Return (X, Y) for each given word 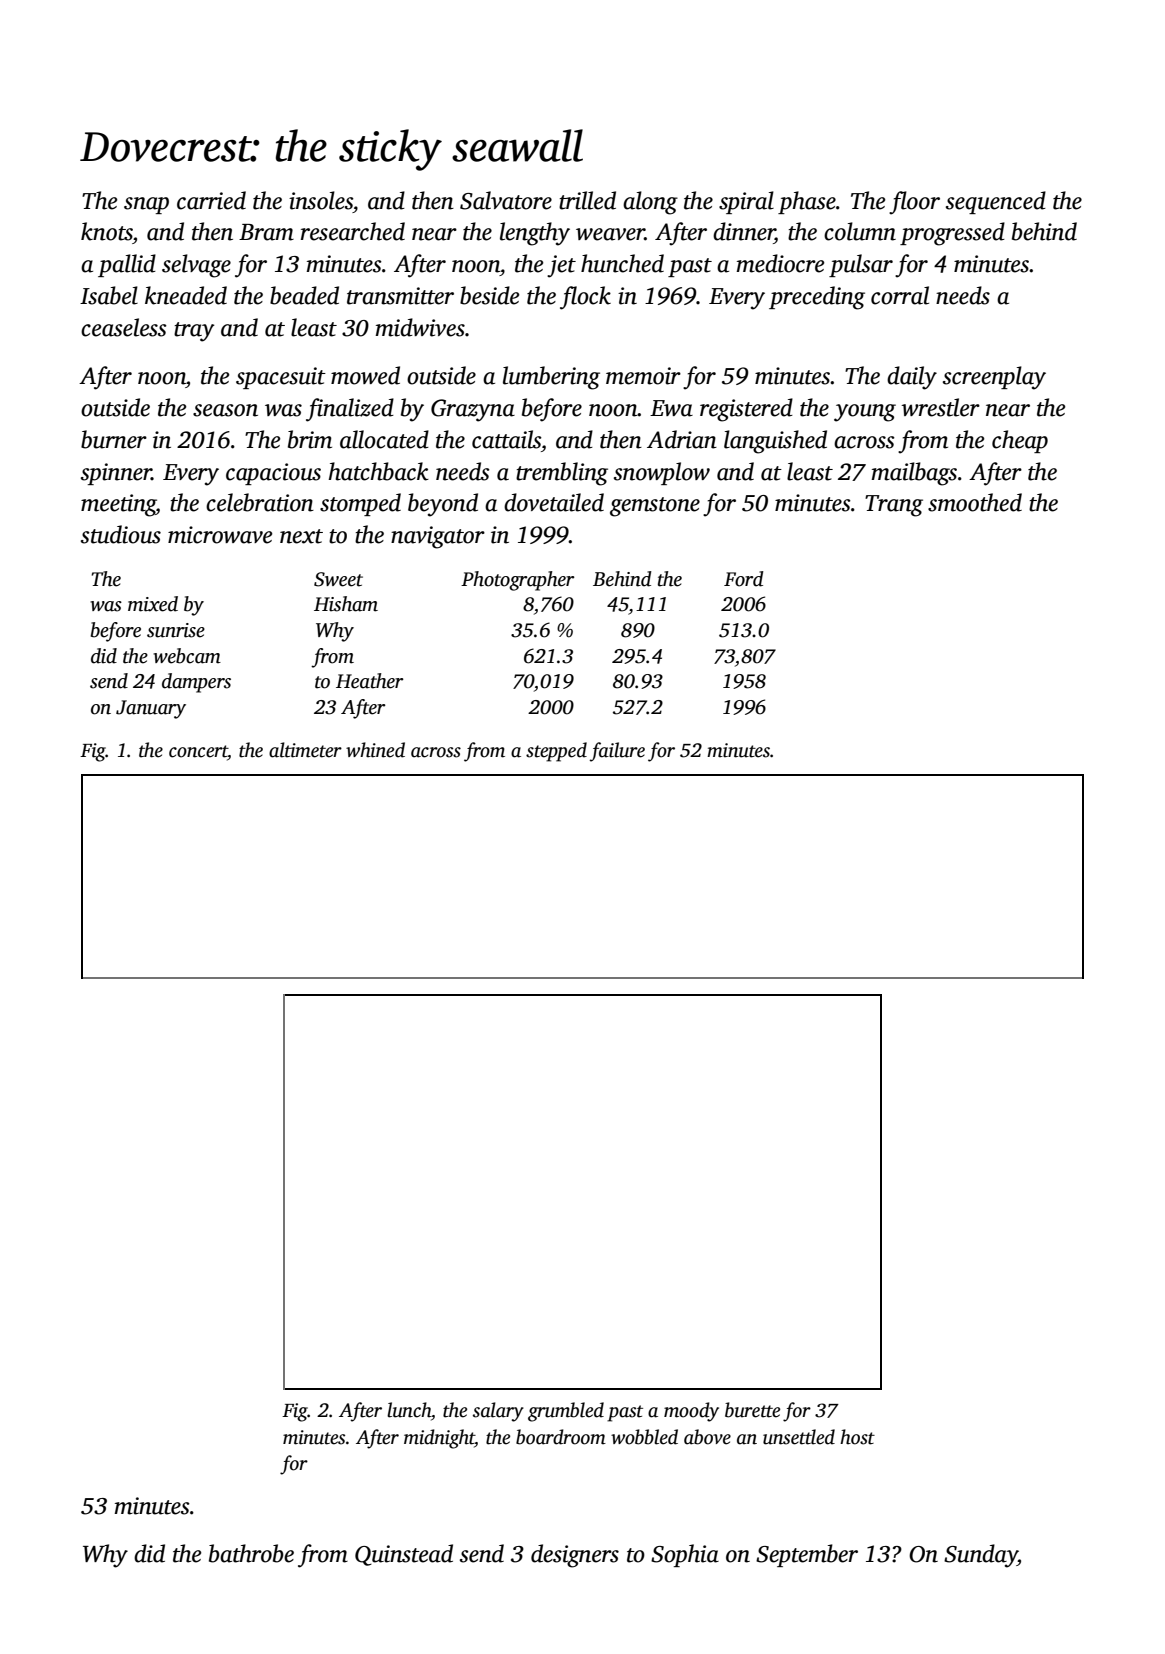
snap (146, 205)
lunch (409, 1410)
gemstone (655, 507)
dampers (196, 683)
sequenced (996, 202)
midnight (439, 1439)
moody (691, 1412)
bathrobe (251, 1553)
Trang (894, 506)
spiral (746, 202)
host (857, 1437)
